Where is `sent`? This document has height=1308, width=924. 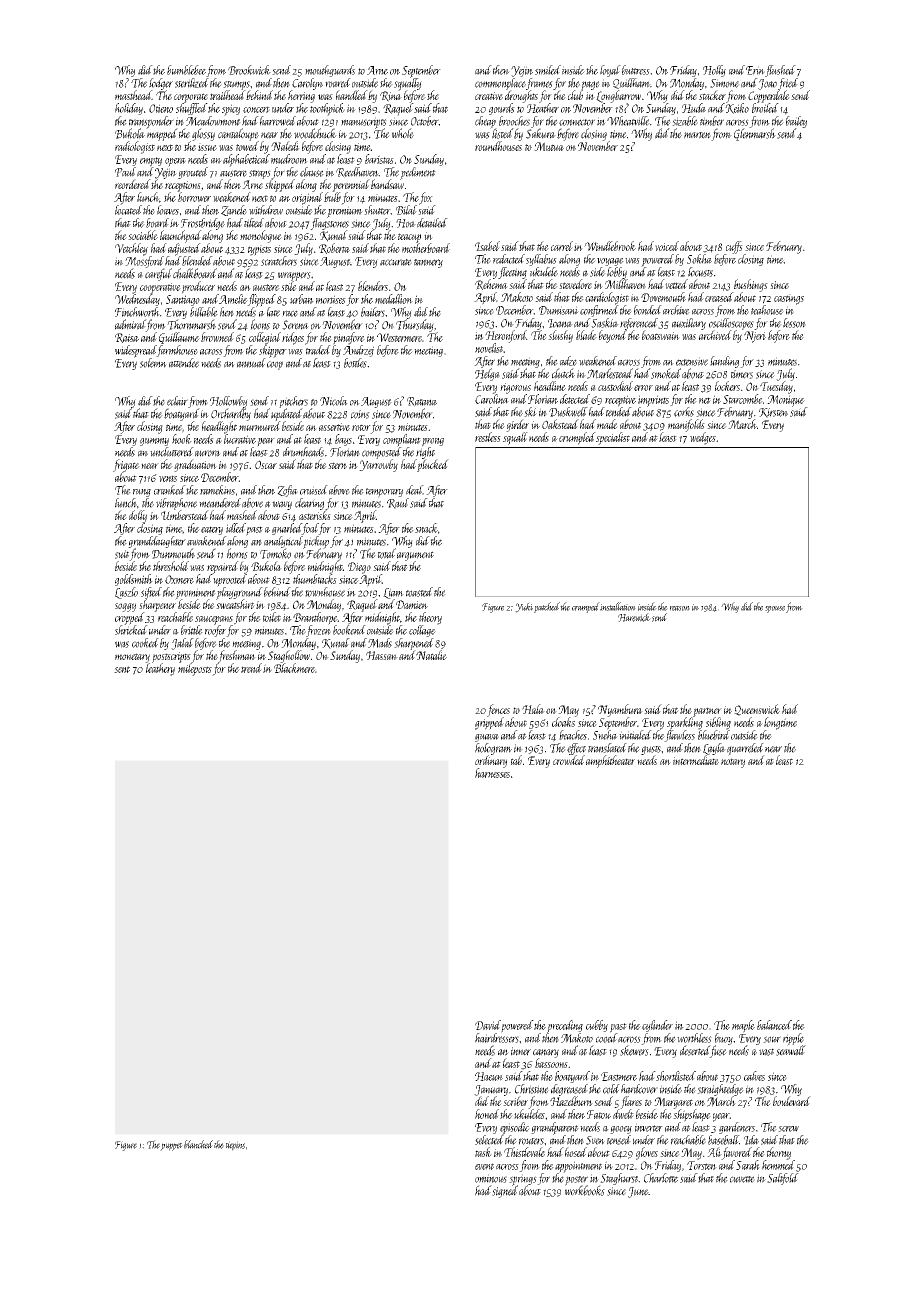 sent is located at coordinates (122, 669).
